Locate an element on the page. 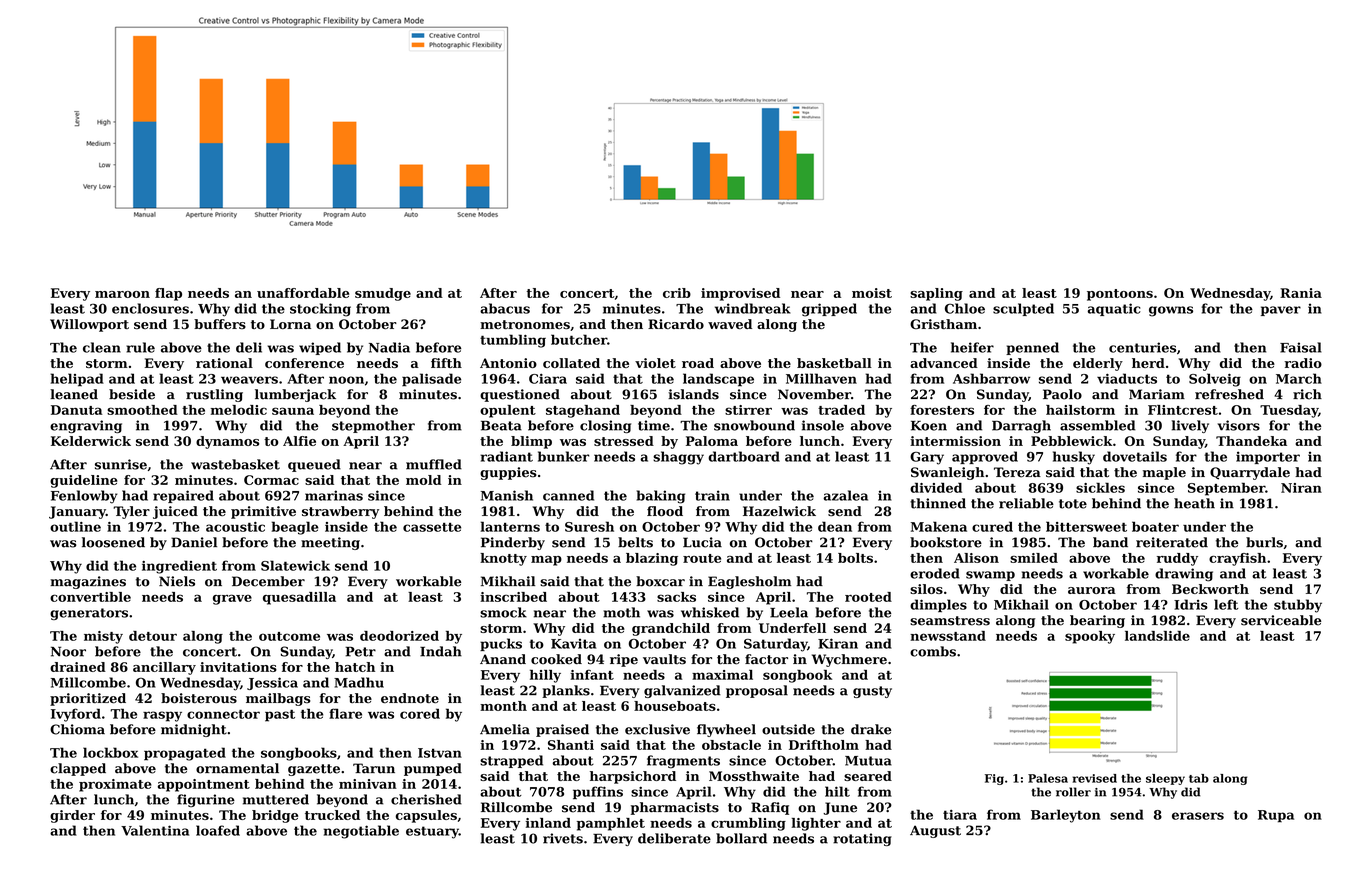 The image size is (1372, 887). improvised is located at coordinates (740, 294).
